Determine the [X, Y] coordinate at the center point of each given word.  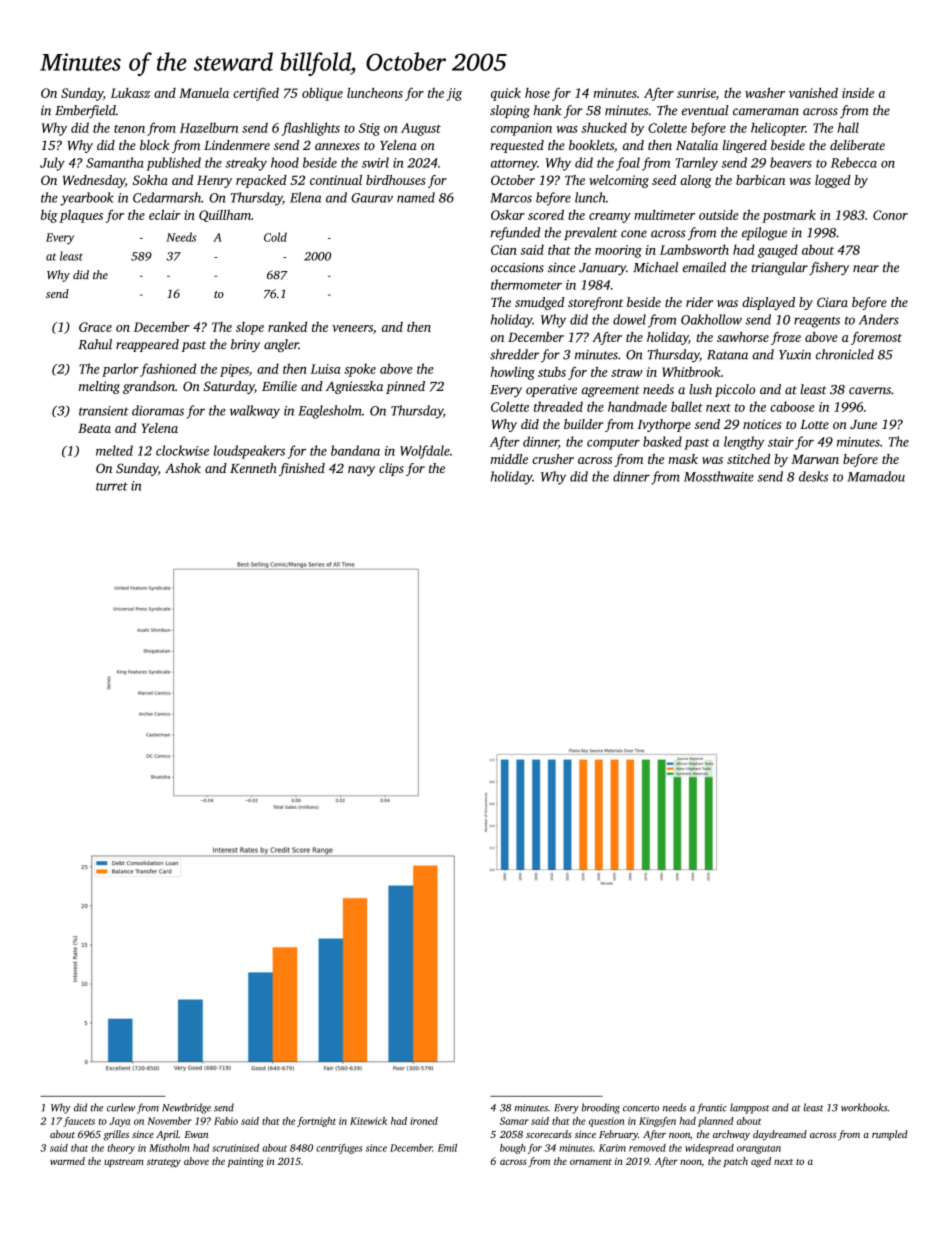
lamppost [750, 1108]
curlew [121, 1107]
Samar [514, 1121]
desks [813, 476]
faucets [79, 1122]
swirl [375, 162]
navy [361, 471]
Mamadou [876, 476]
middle [509, 459]
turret [112, 486]
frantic [712, 1108]
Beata [94, 428]
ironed [424, 1121]
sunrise [696, 93]
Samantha [115, 162]
